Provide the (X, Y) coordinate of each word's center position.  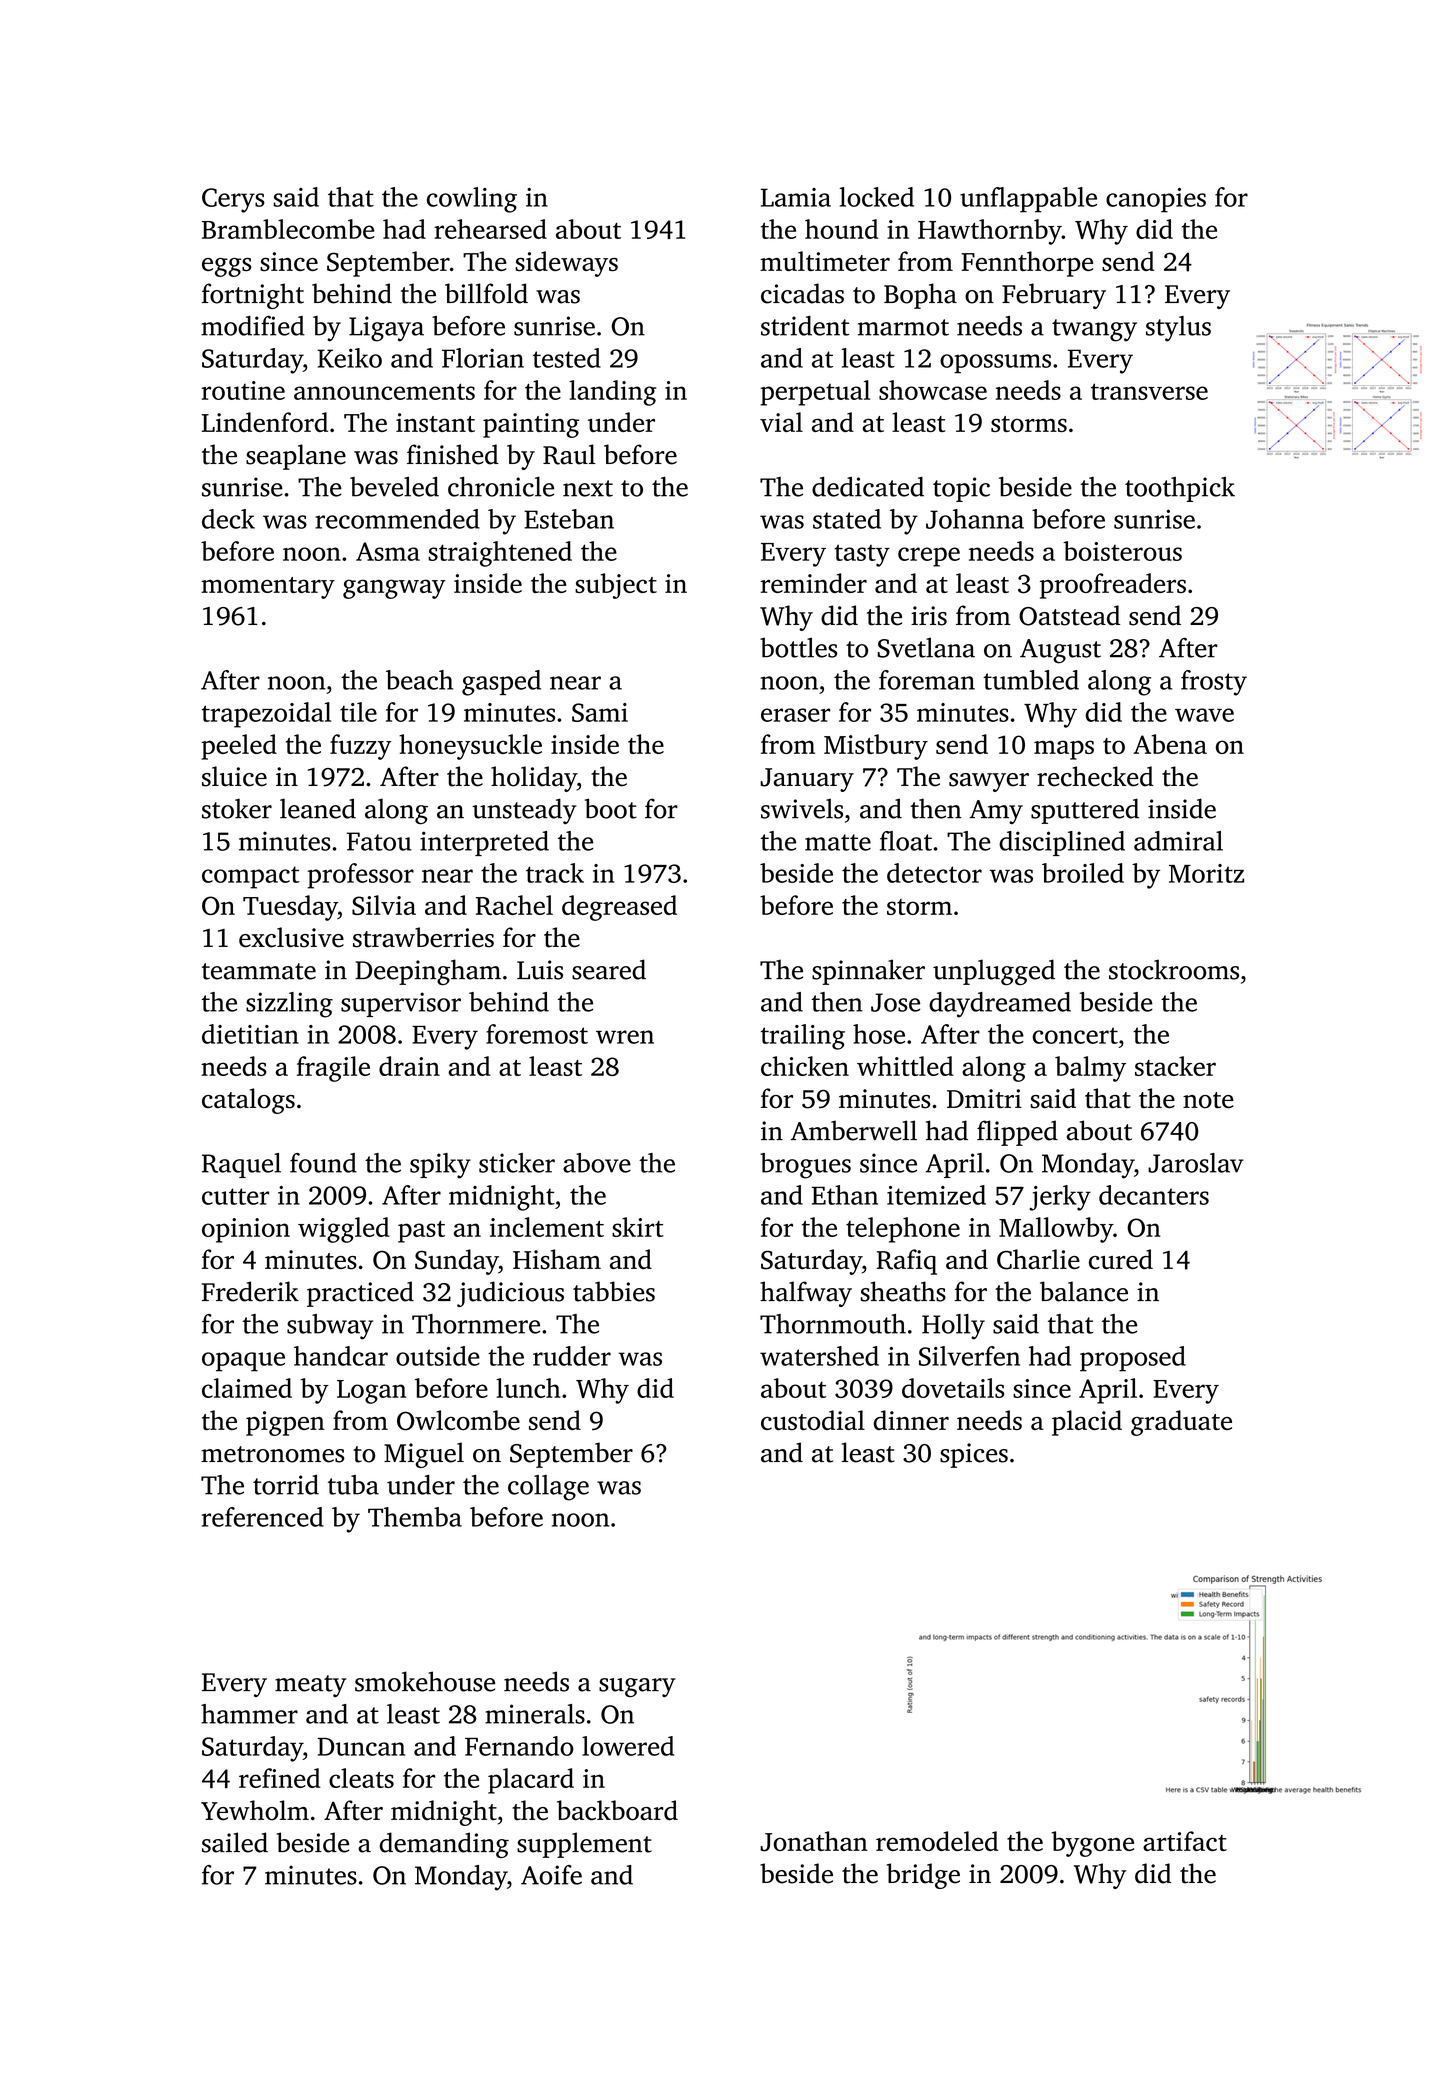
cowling (472, 200)
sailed (235, 1842)
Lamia (796, 197)
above (597, 1163)
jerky (1060, 1198)
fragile (333, 1069)
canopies (1156, 200)
